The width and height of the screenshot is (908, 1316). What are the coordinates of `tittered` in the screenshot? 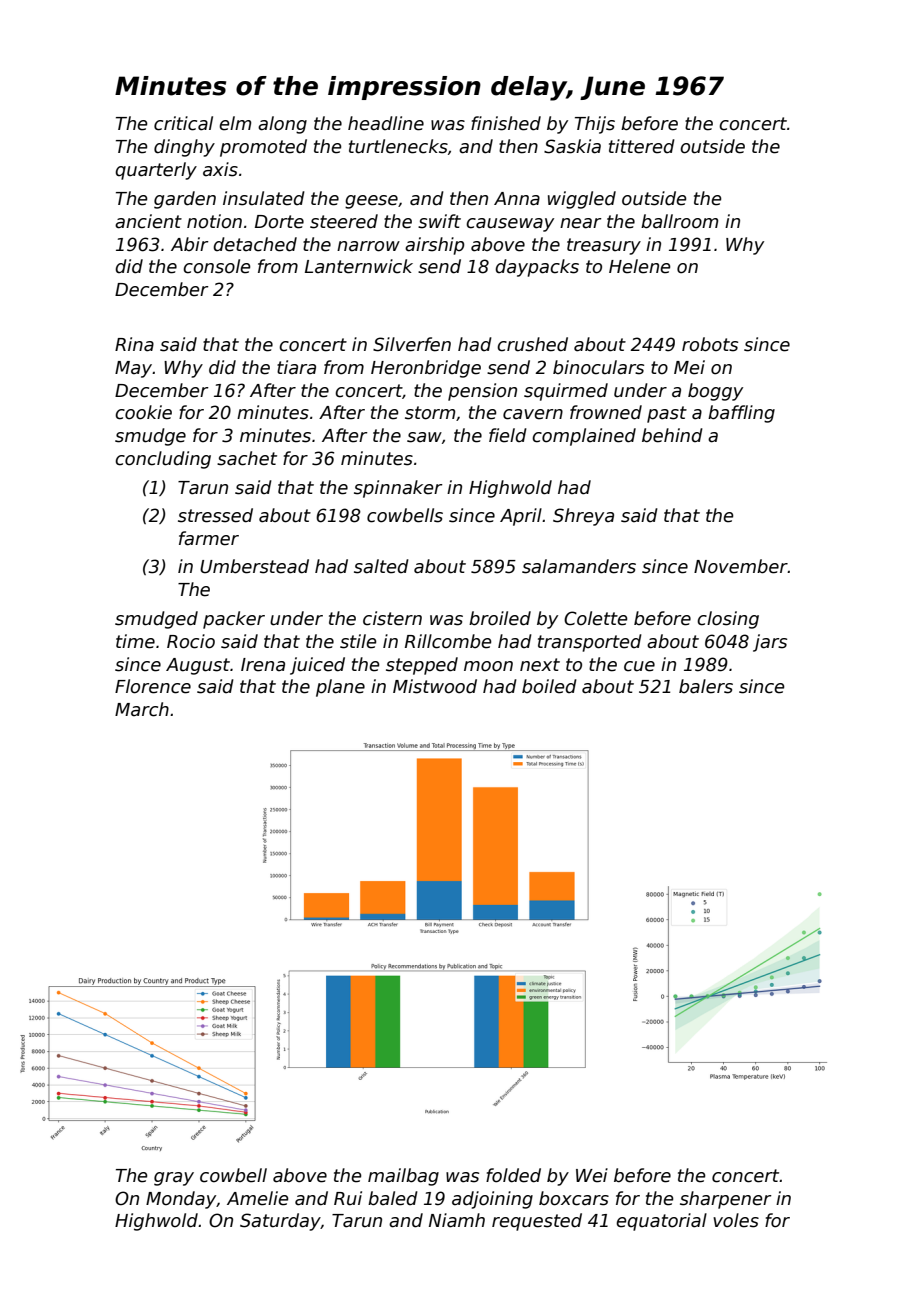 It's located at (642, 146).
